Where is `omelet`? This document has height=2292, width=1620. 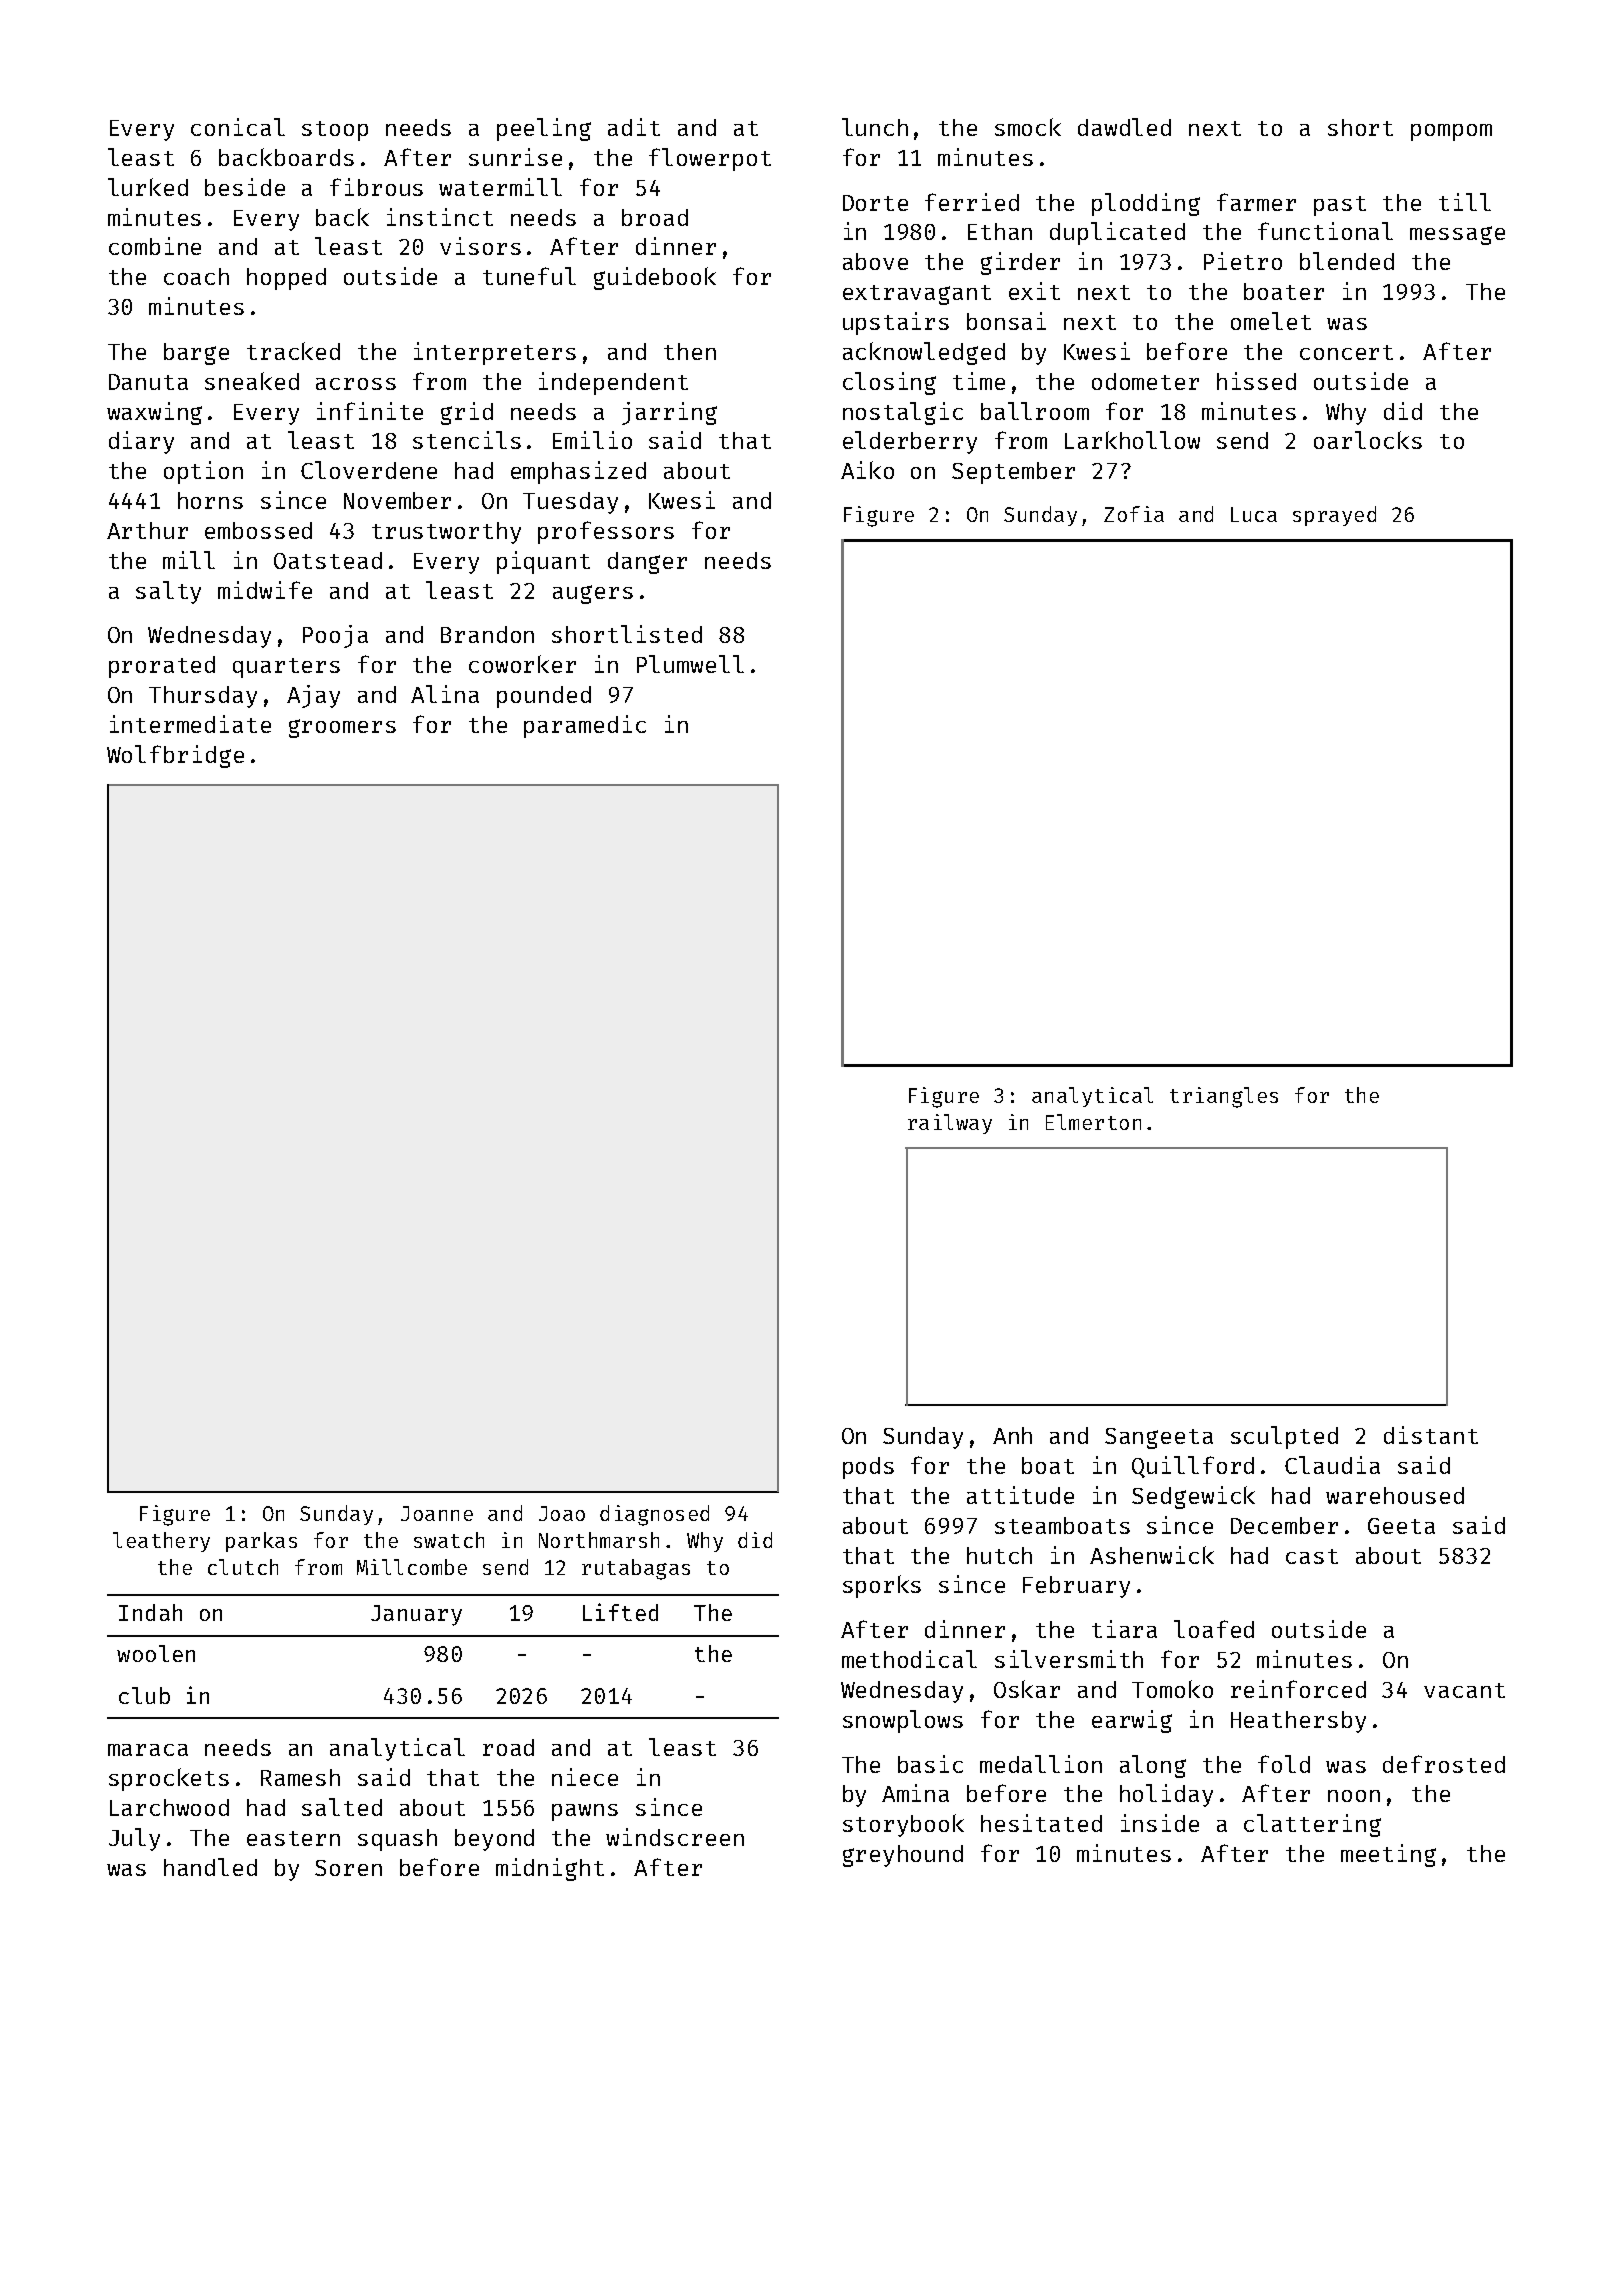 omelet is located at coordinates (1271, 321).
